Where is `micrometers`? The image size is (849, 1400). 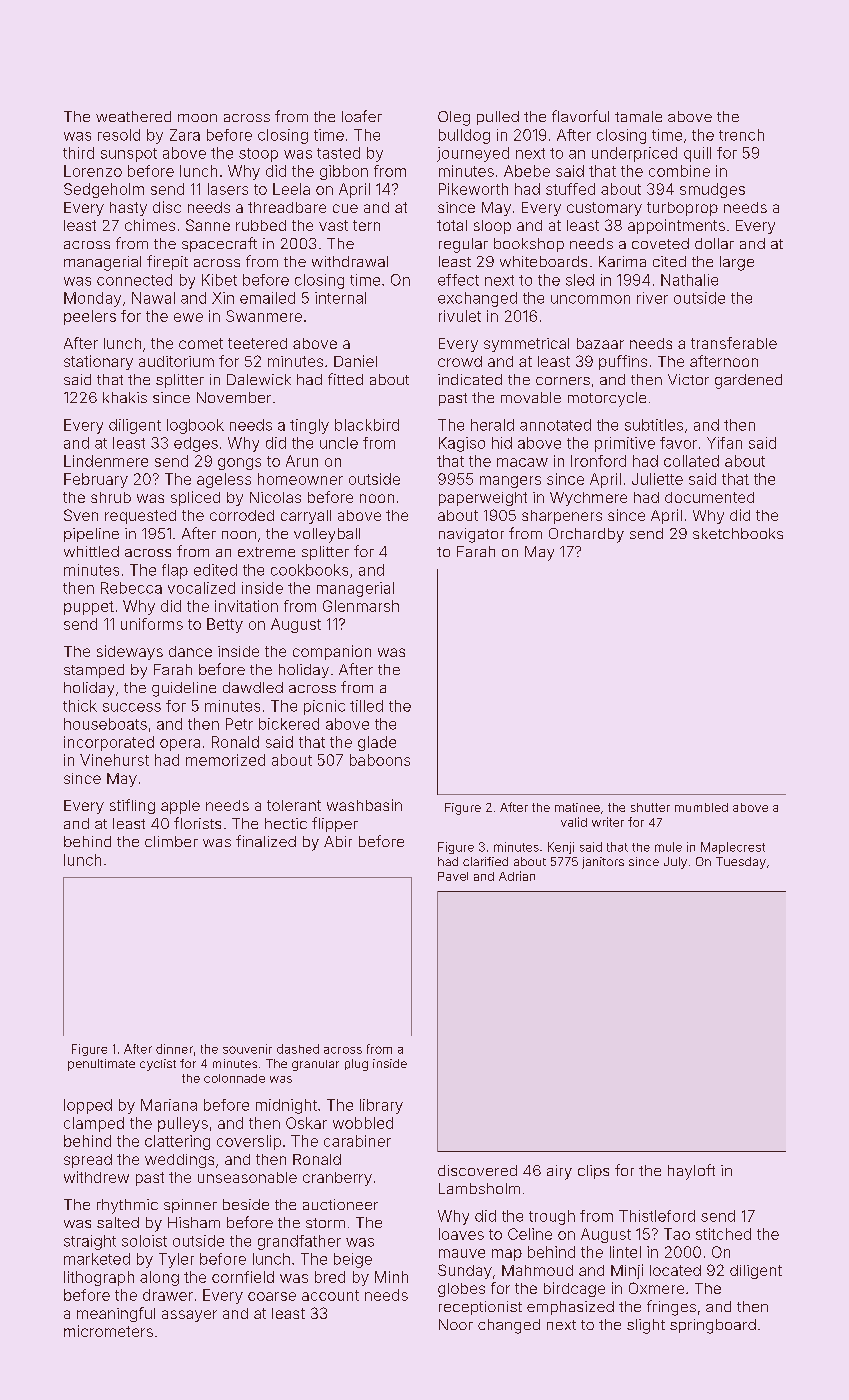
micrometers is located at coordinates (108, 1331).
